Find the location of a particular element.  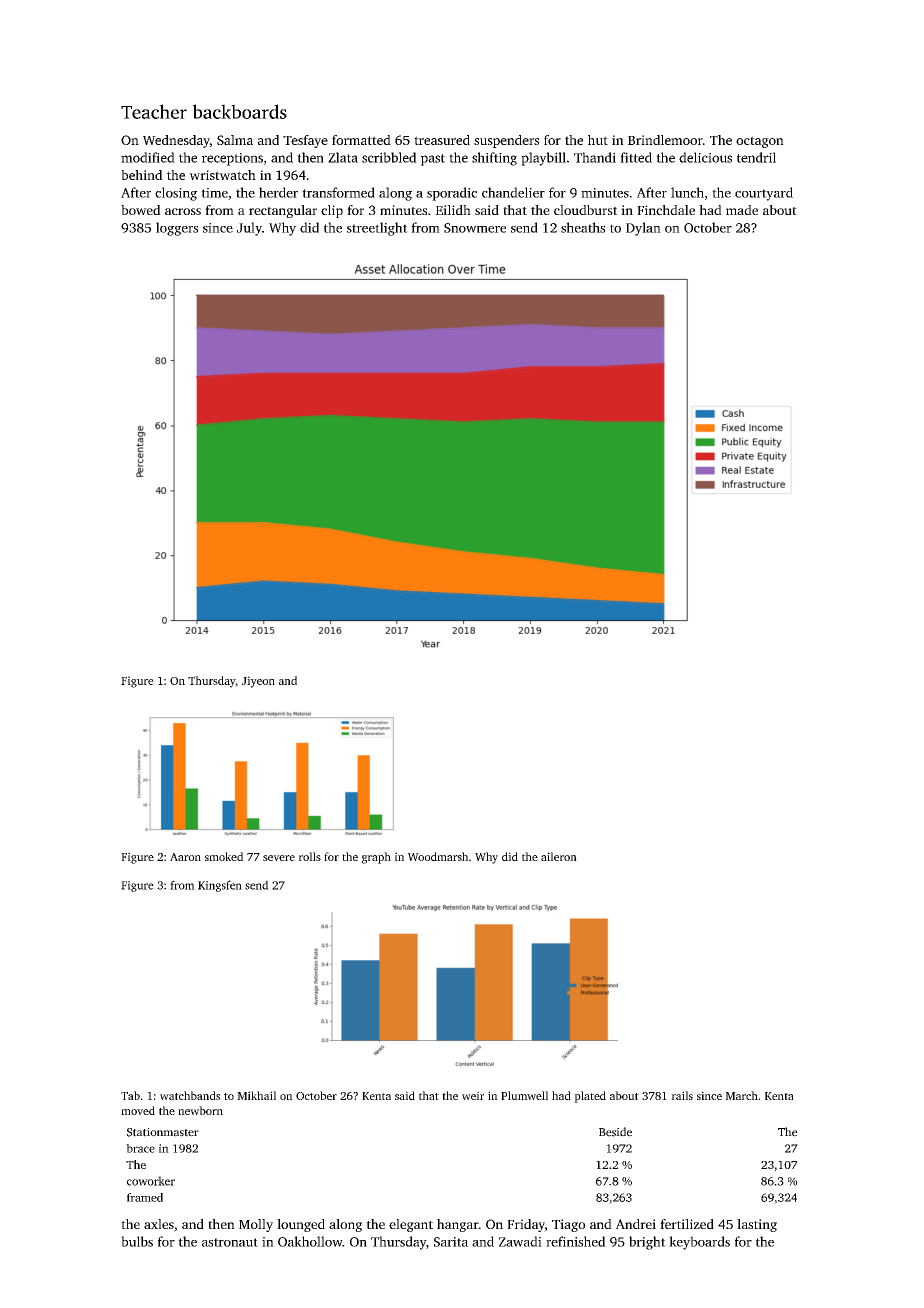

Brindlemoor is located at coordinates (665, 140).
